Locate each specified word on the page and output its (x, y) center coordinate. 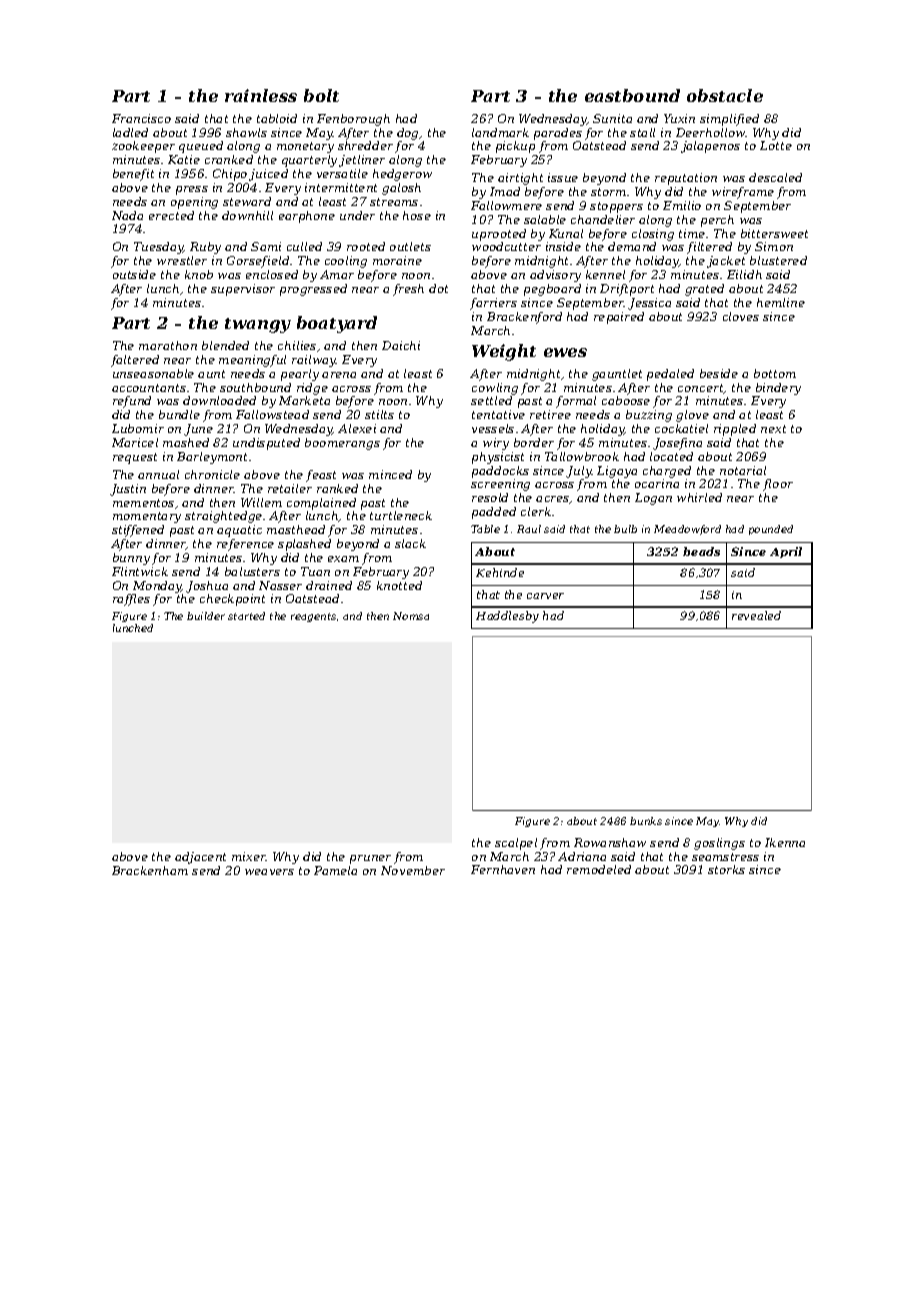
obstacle (725, 95)
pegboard (552, 290)
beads (701, 551)
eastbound (632, 95)
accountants (149, 388)
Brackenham (150, 870)
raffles (131, 600)
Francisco (141, 118)
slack (410, 543)
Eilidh (744, 274)
